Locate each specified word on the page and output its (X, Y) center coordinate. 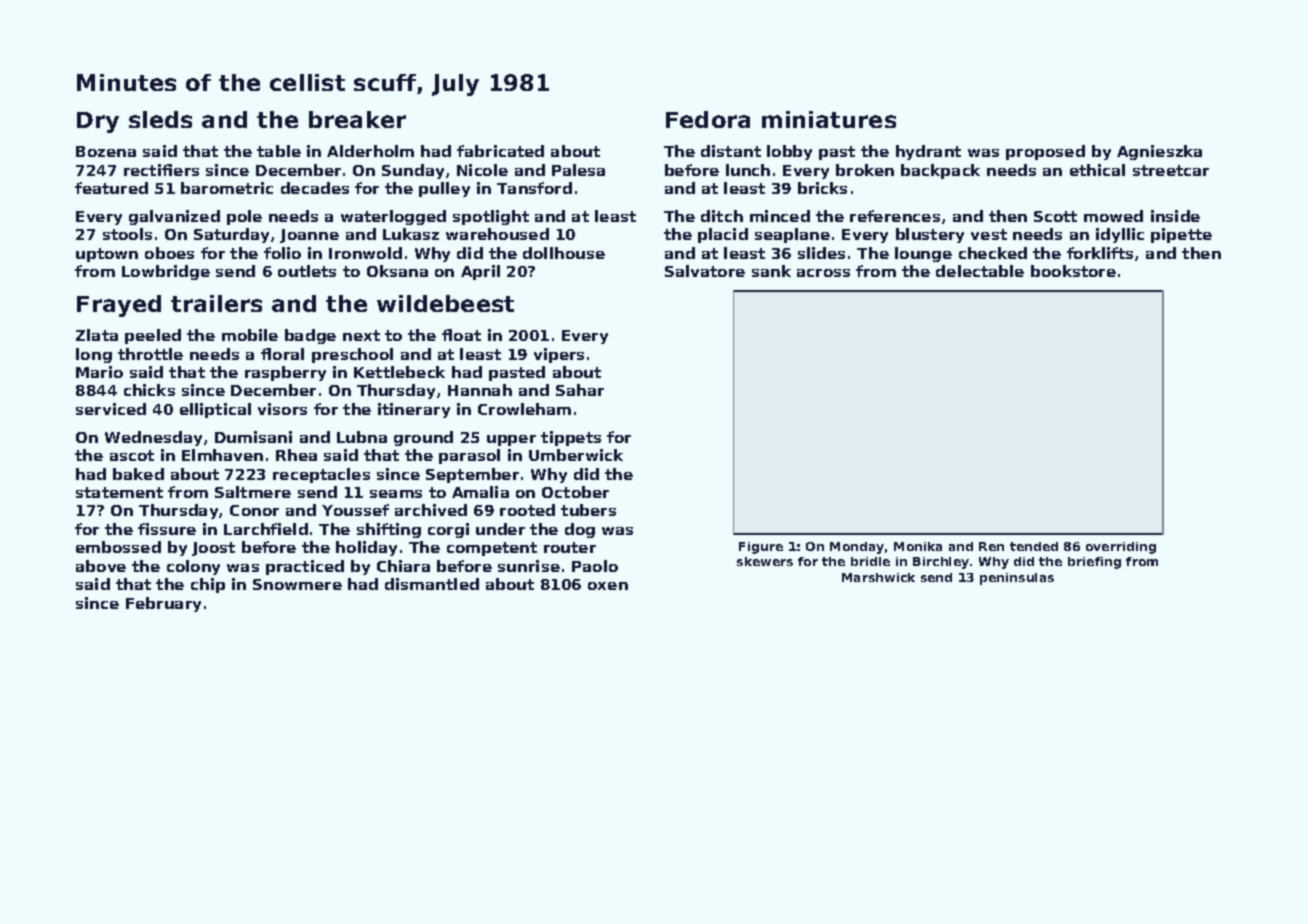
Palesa (578, 170)
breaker (357, 119)
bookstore (1073, 271)
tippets (571, 438)
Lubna (362, 437)
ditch (722, 216)
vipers (559, 355)
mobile (250, 335)
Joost (213, 549)
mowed (1113, 216)
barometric (227, 188)
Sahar (580, 390)
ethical (1097, 170)
